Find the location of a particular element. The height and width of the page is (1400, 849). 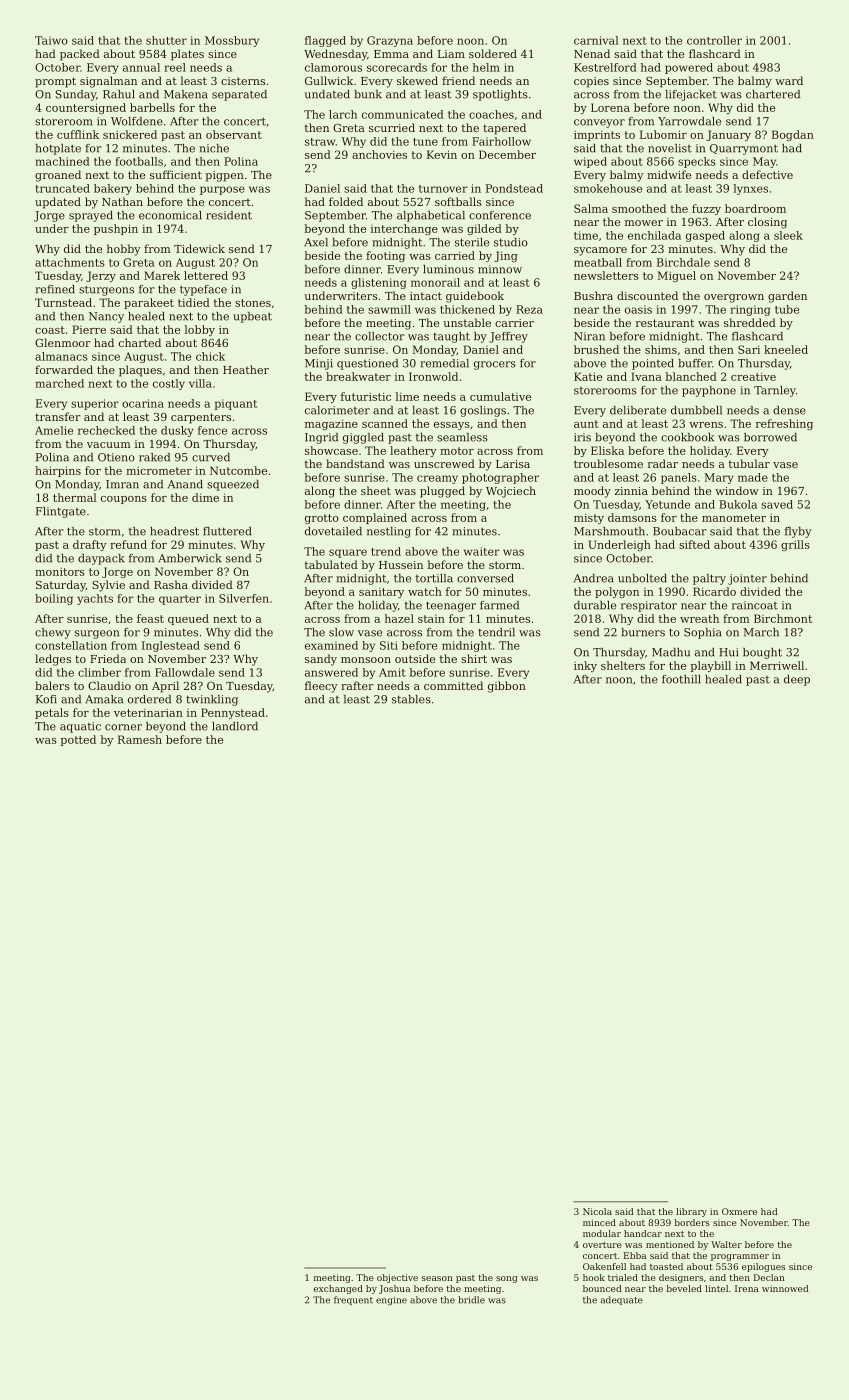

exchanged is located at coordinates (338, 1289).
